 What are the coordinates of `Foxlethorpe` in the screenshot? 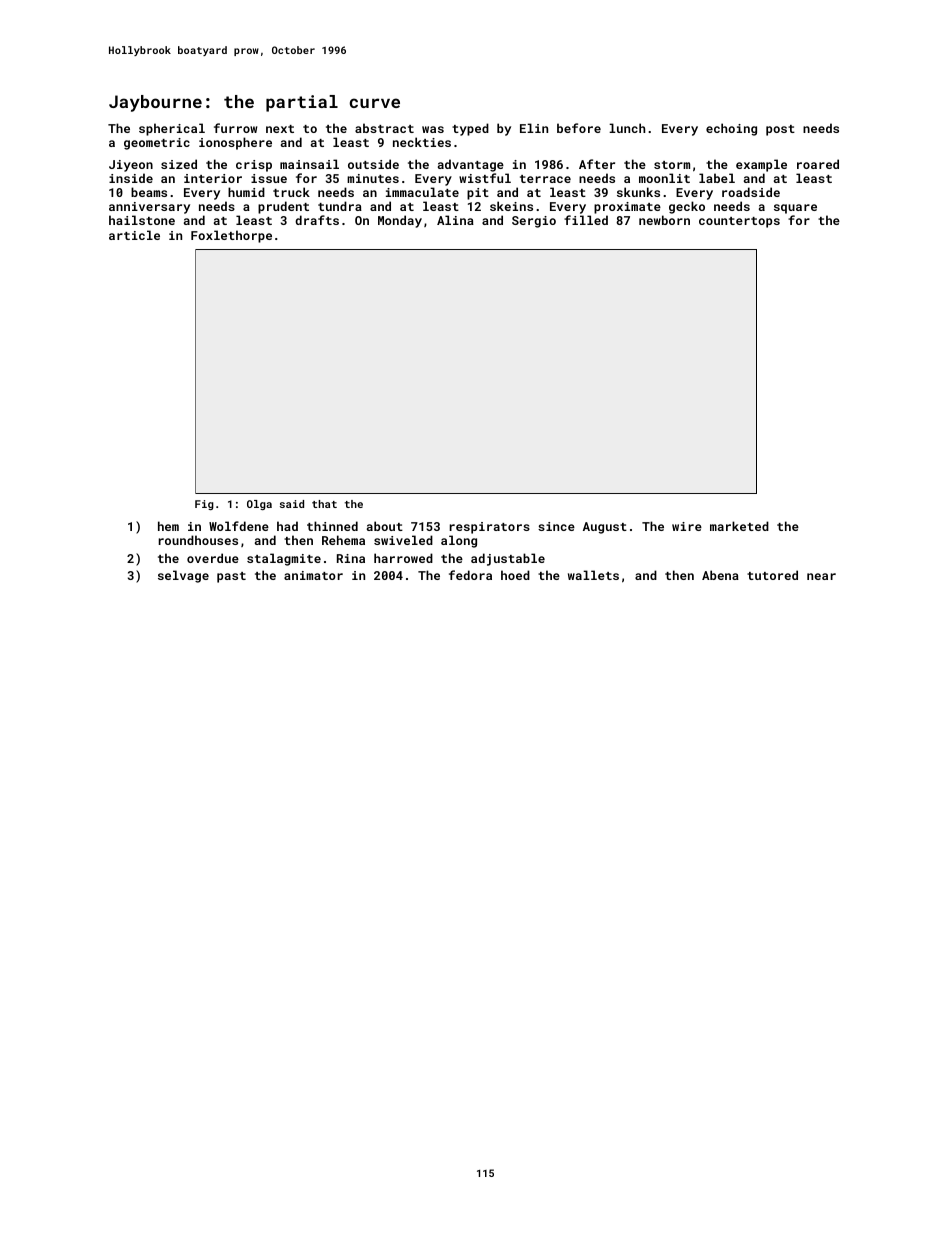 It's located at (231, 236).
